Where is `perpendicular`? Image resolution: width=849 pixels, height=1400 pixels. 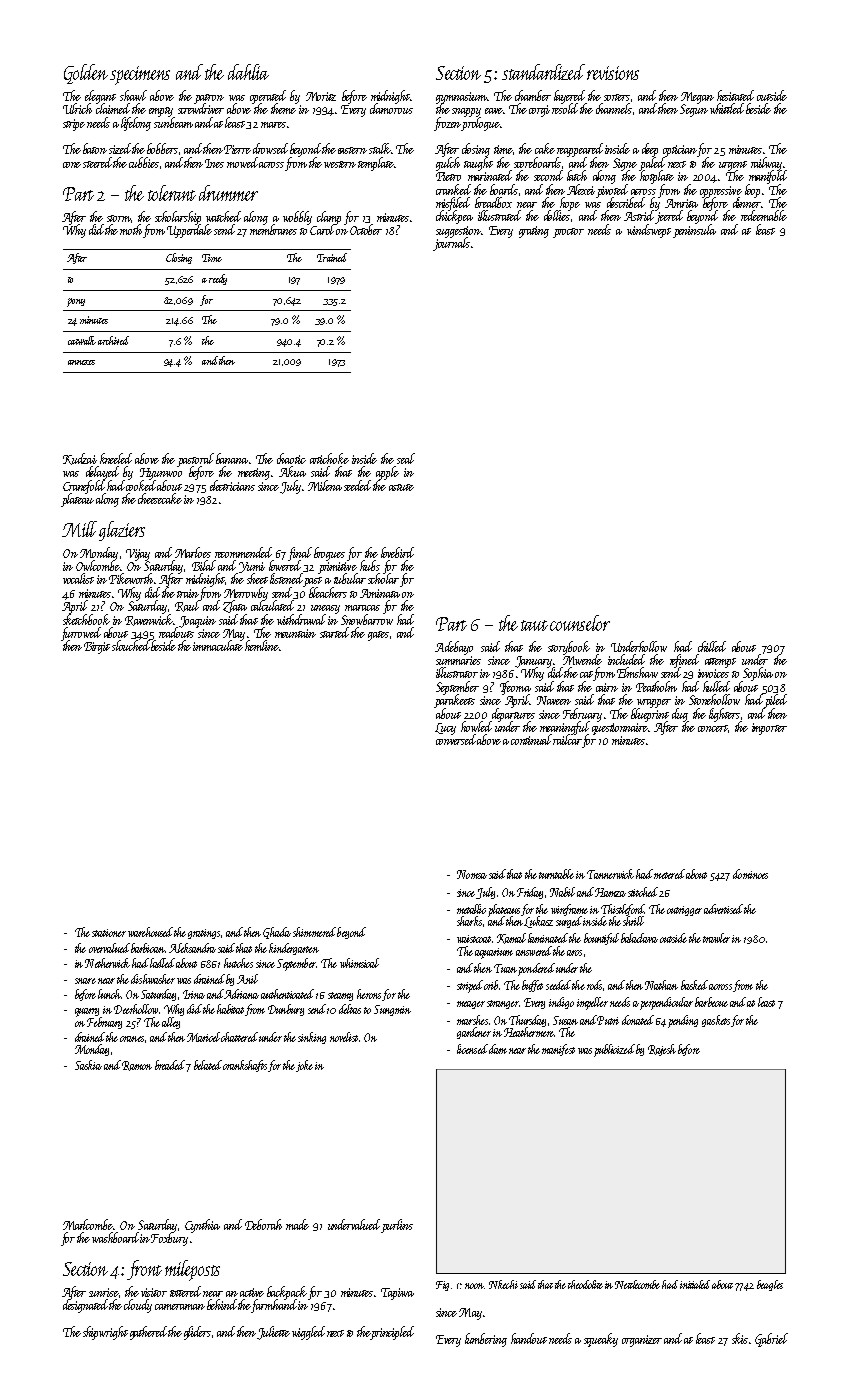 perpendicular is located at coordinates (666, 1003).
